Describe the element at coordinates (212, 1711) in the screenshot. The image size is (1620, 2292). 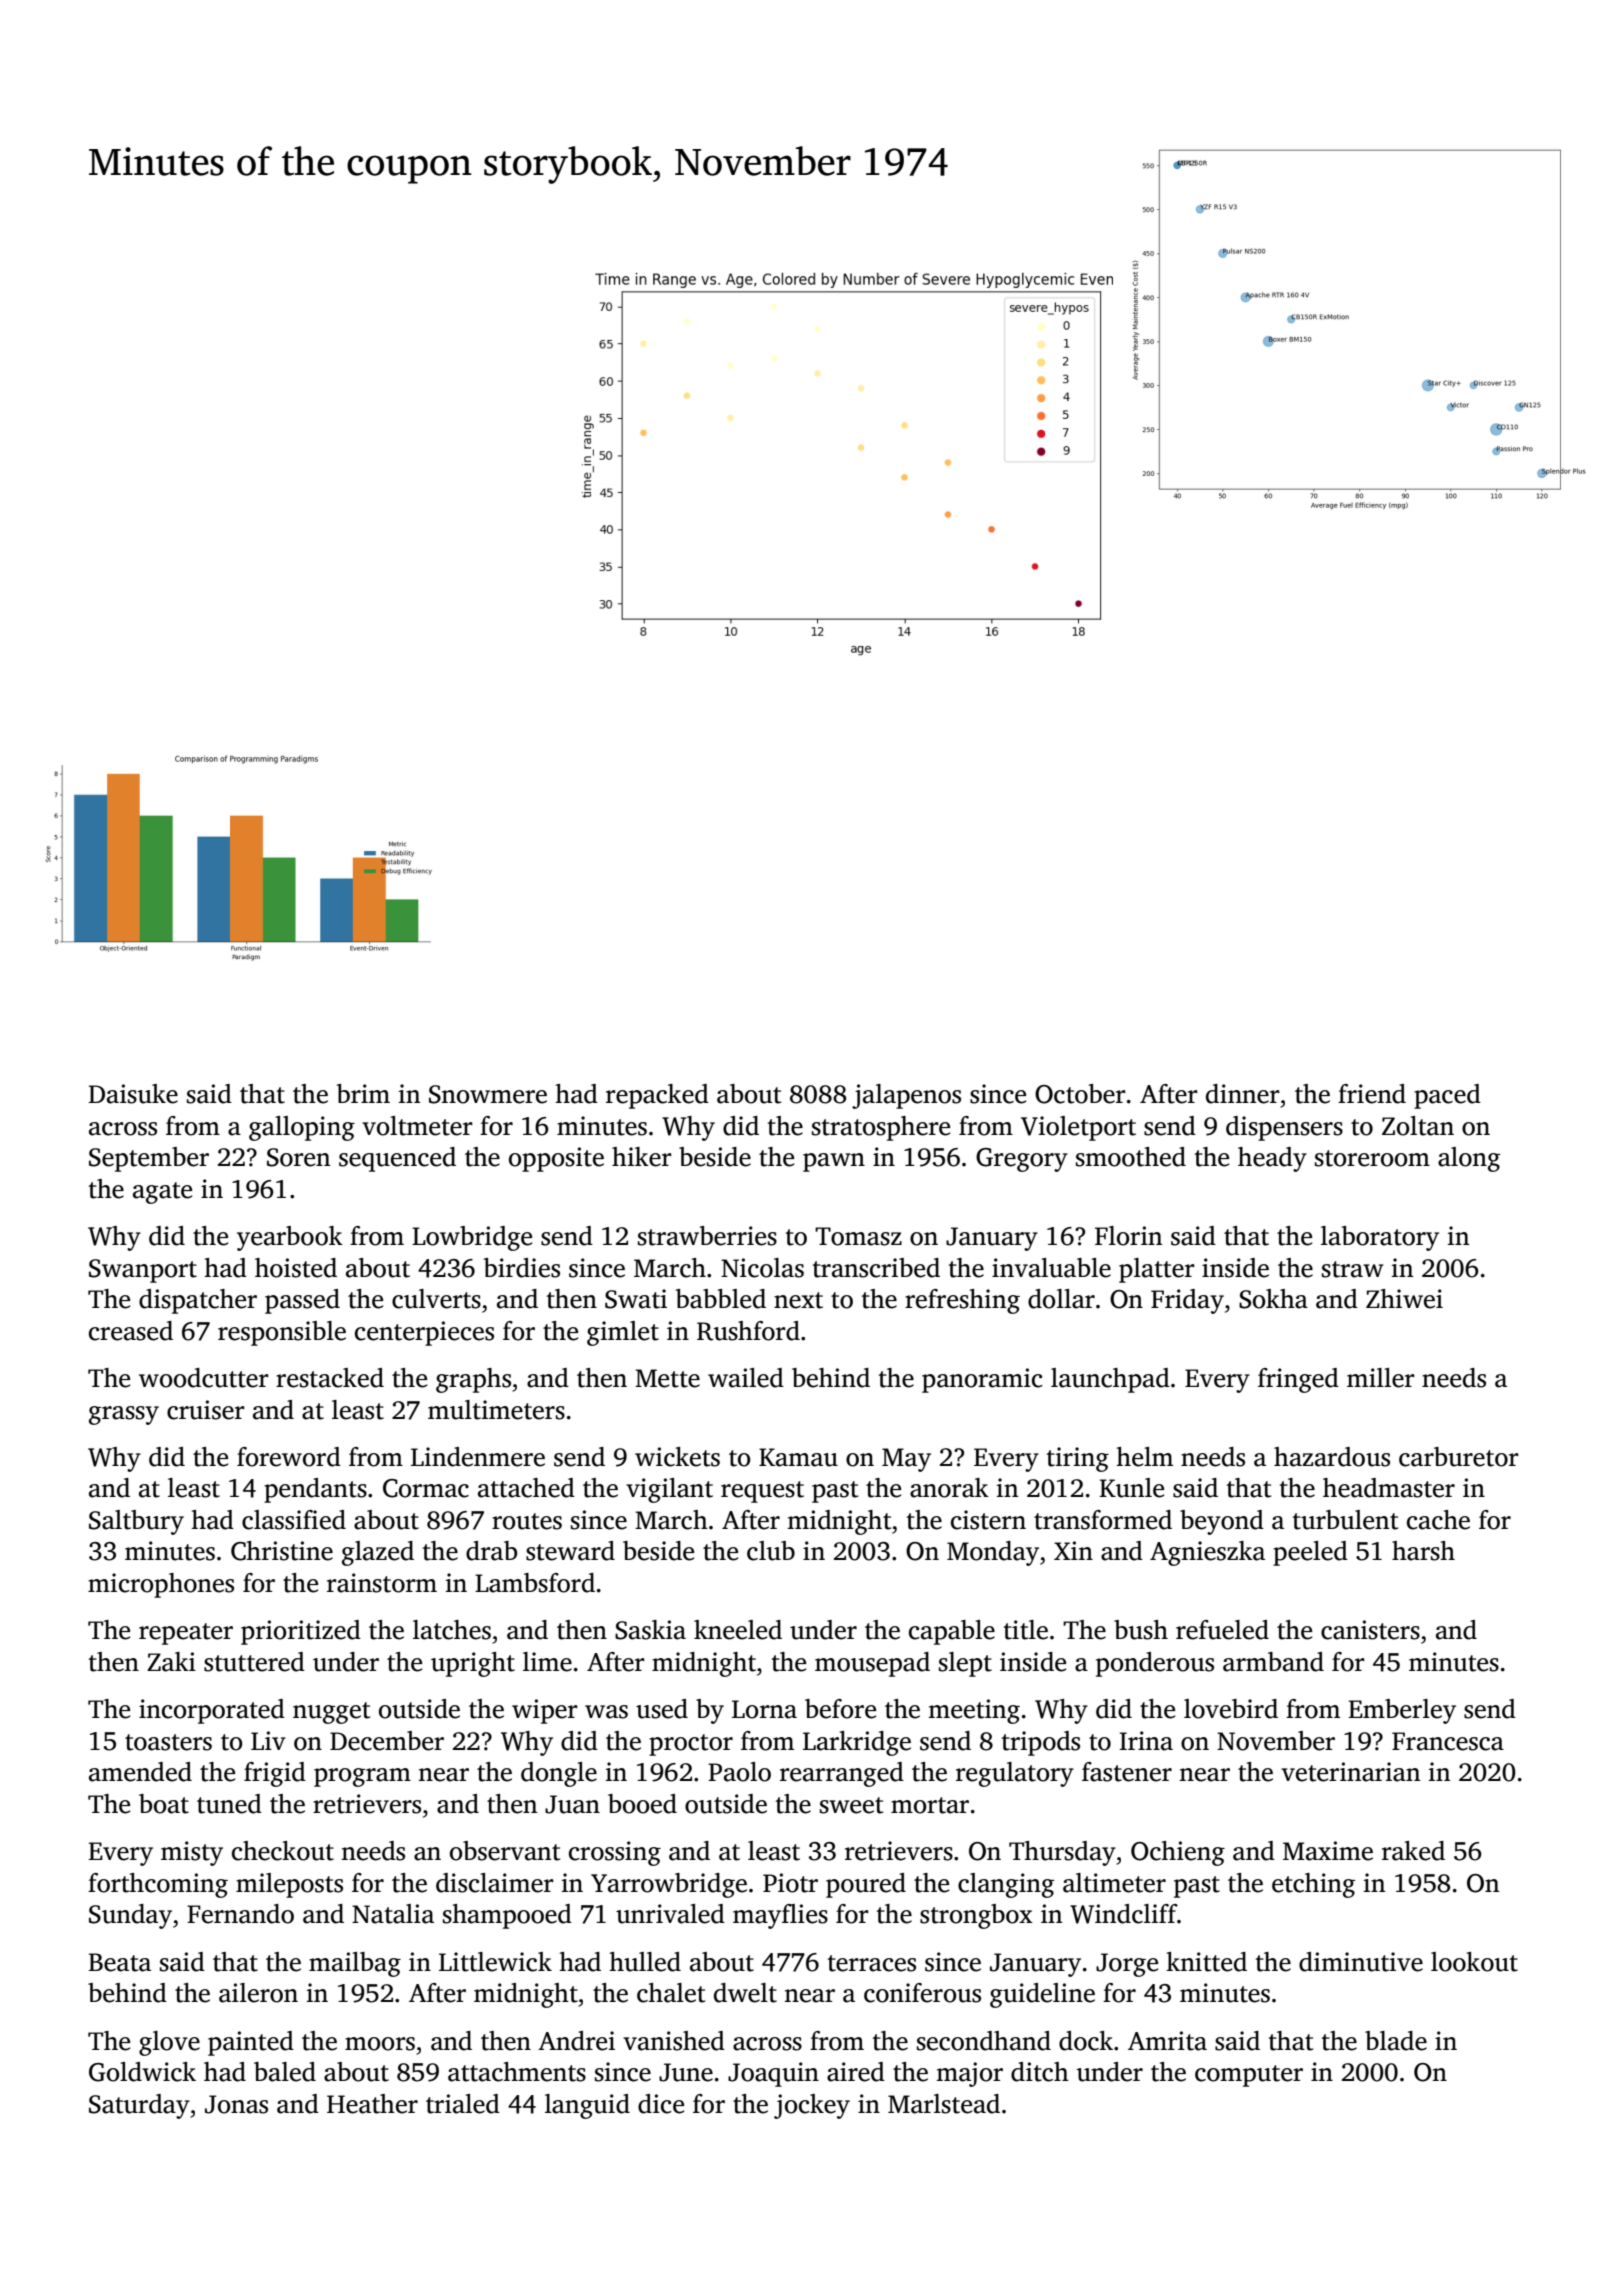
I see `incorporated` at that location.
